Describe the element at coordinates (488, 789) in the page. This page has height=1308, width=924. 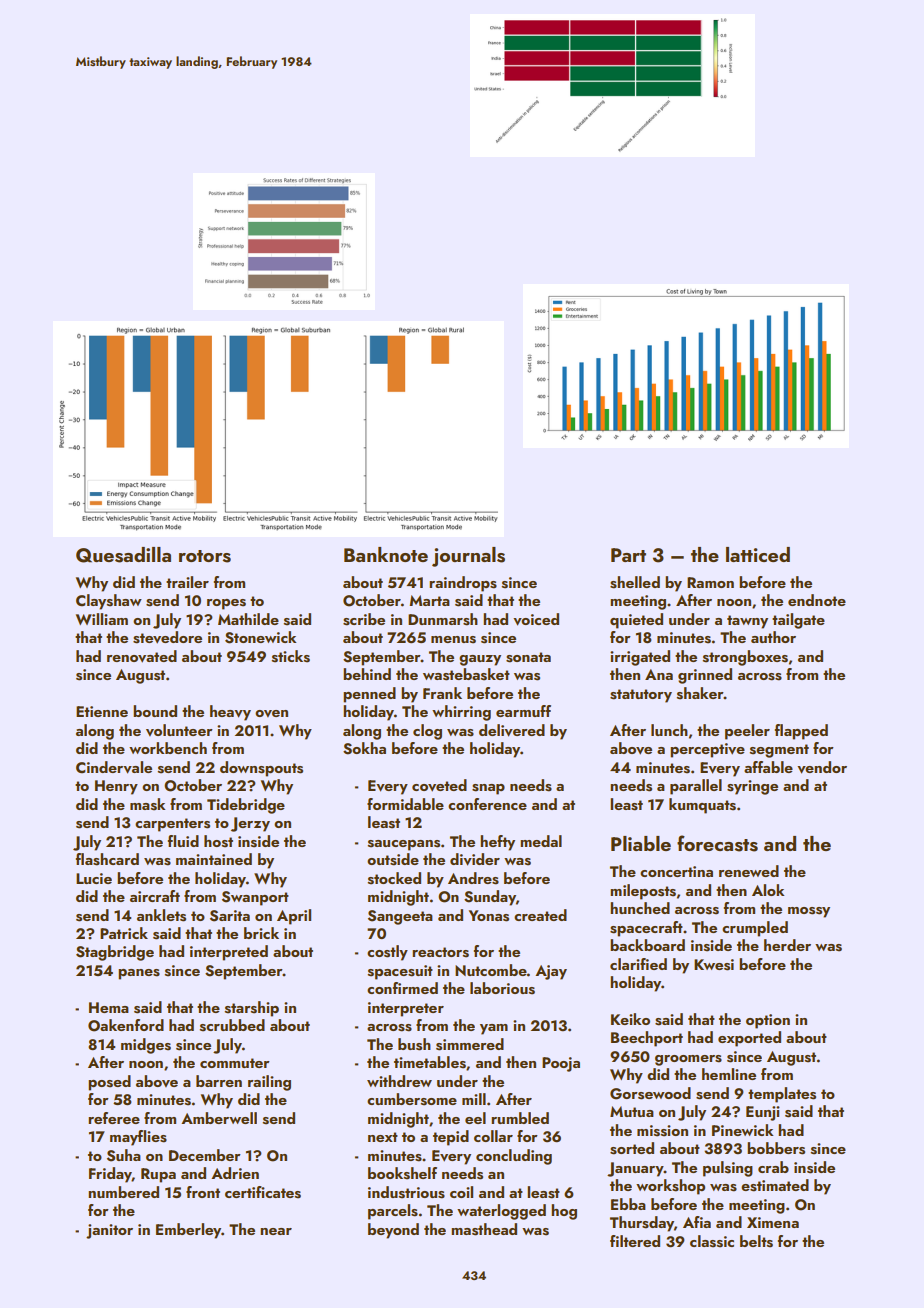
I see `snap` at that location.
